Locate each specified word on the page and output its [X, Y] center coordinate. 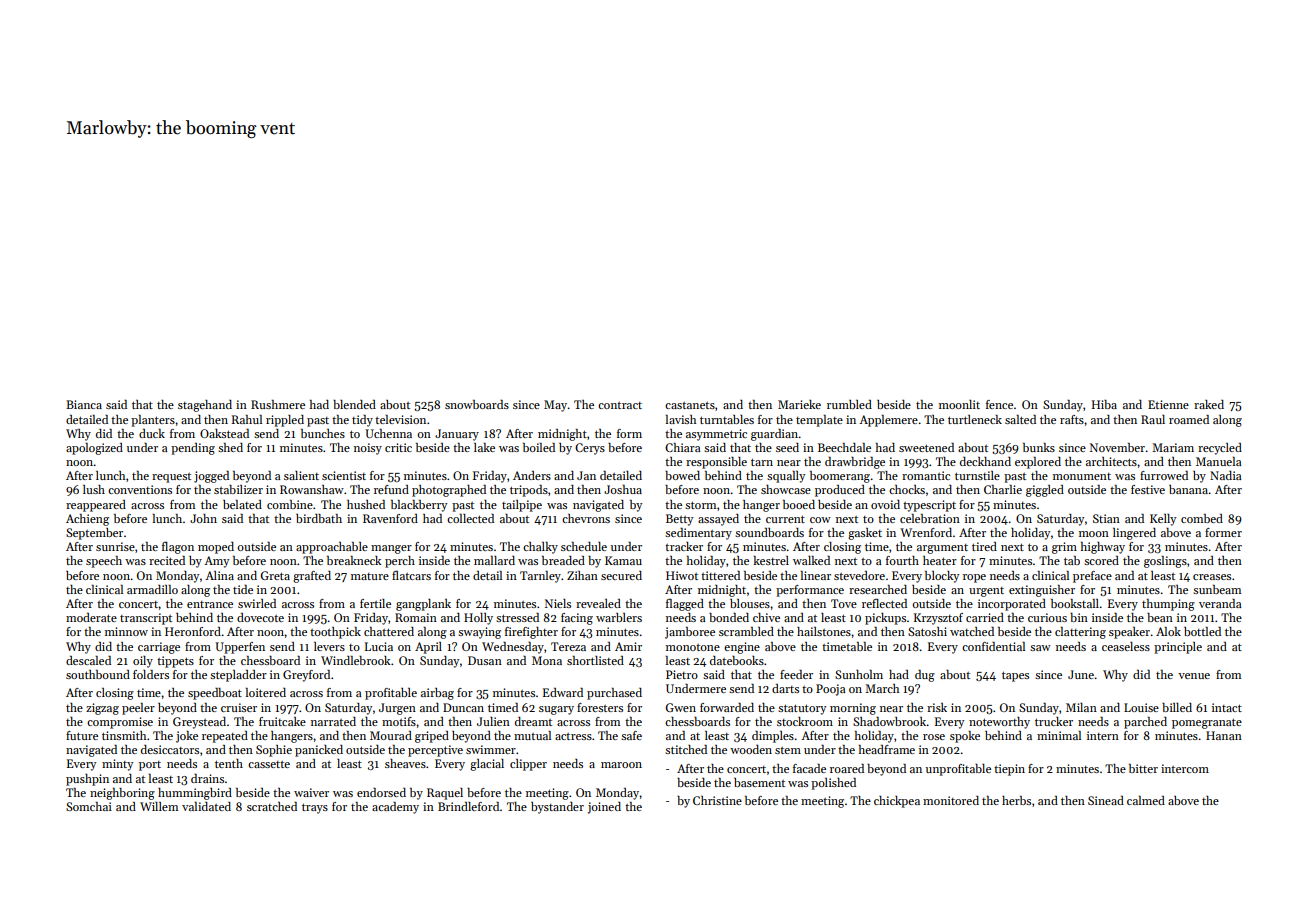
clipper [528, 765]
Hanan [1224, 735]
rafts [1072, 419]
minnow [126, 631]
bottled [1202, 631]
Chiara [683, 447]
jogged [211, 477]
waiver [311, 792]
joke [187, 737]
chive [766, 617]
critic [398, 447]
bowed [682, 475]
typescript [929, 506]
